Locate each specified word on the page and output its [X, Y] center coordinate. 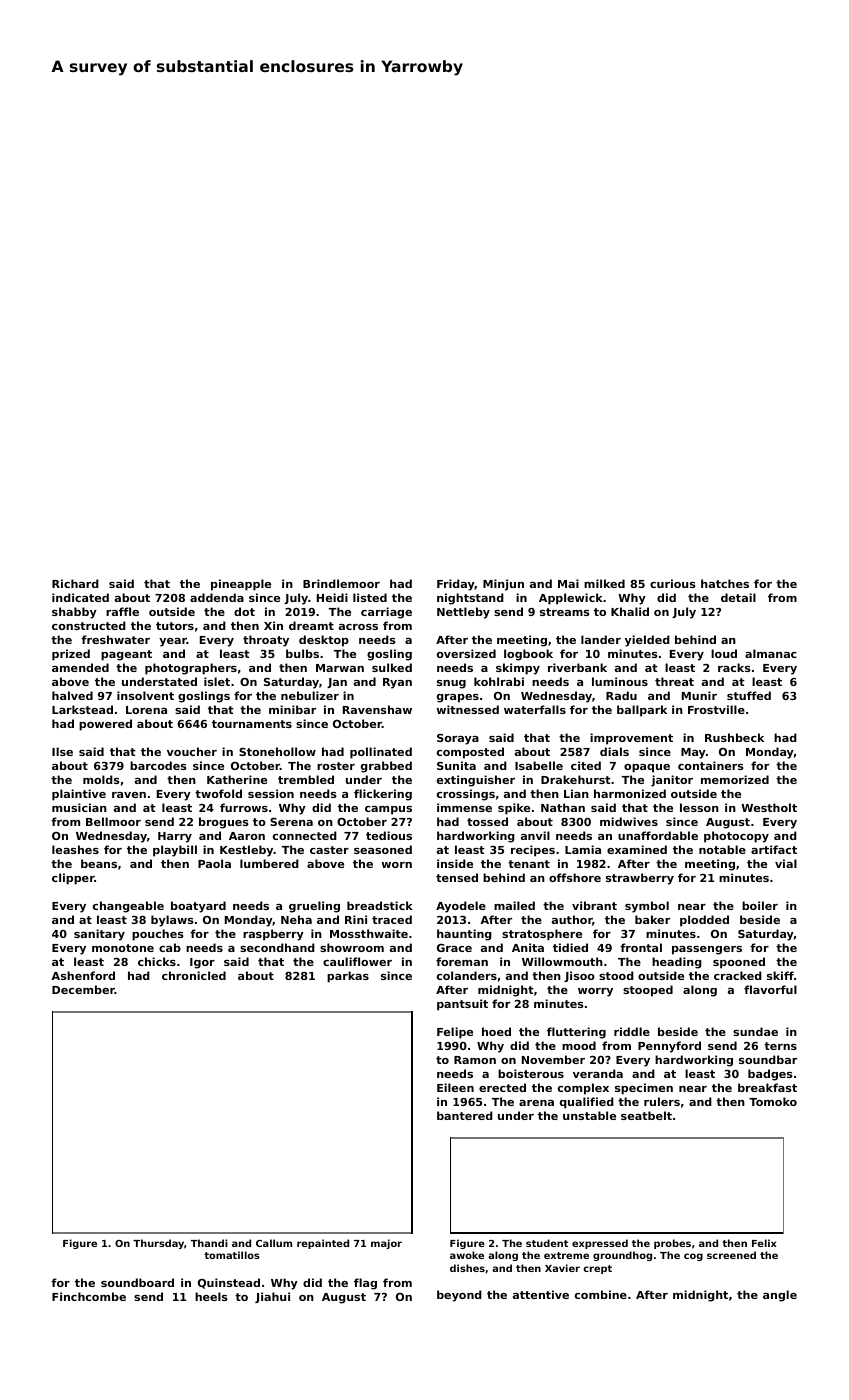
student [547, 1243]
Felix [764, 1243]
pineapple [241, 585]
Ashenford [83, 975]
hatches [725, 583]
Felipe [455, 1033]
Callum [274, 1243]
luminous [620, 681]
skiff [780, 975]
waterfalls [535, 709]
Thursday [158, 1244]
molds [101, 779]
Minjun [503, 585]
